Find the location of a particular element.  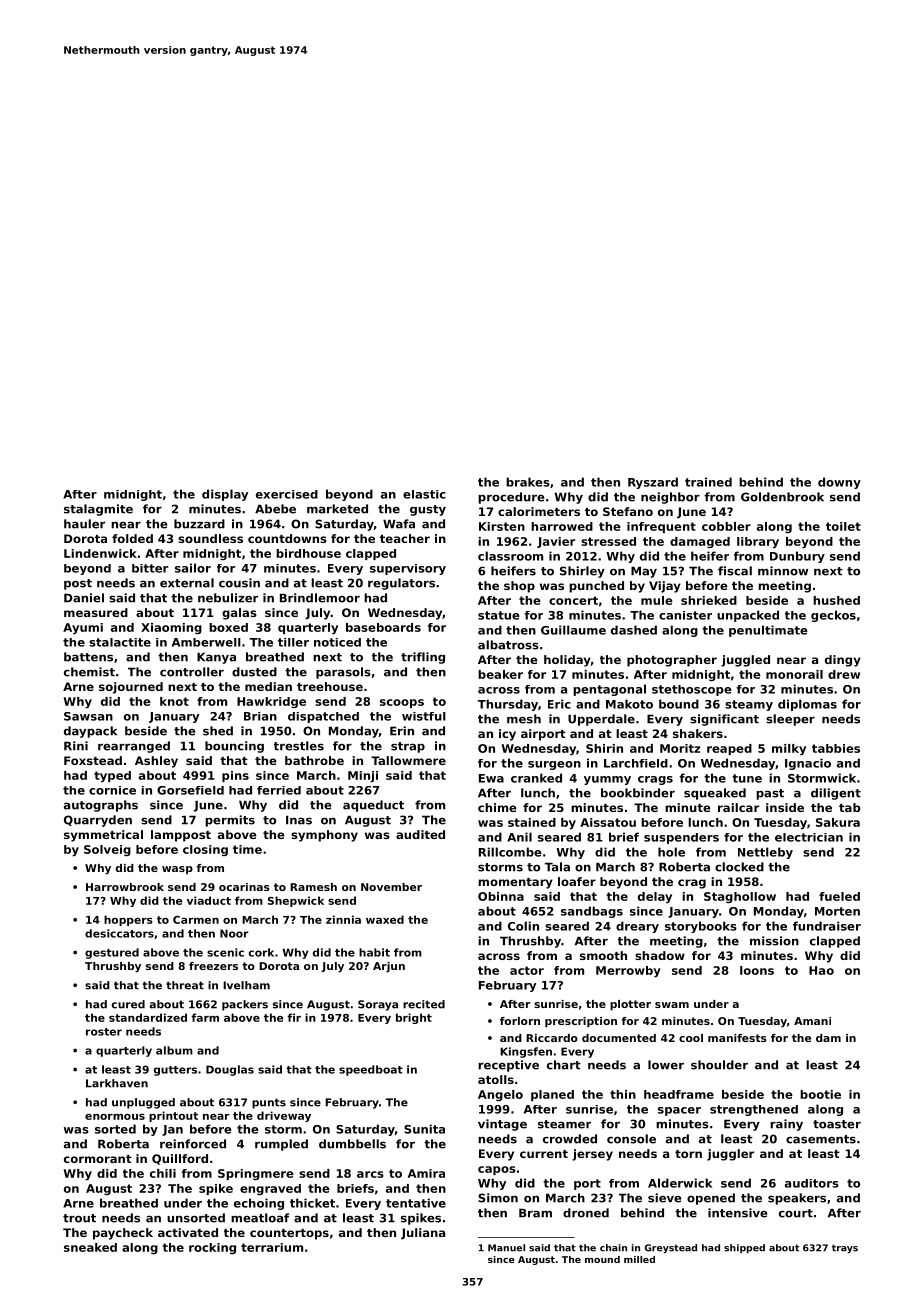

Amani is located at coordinates (812, 1021).
